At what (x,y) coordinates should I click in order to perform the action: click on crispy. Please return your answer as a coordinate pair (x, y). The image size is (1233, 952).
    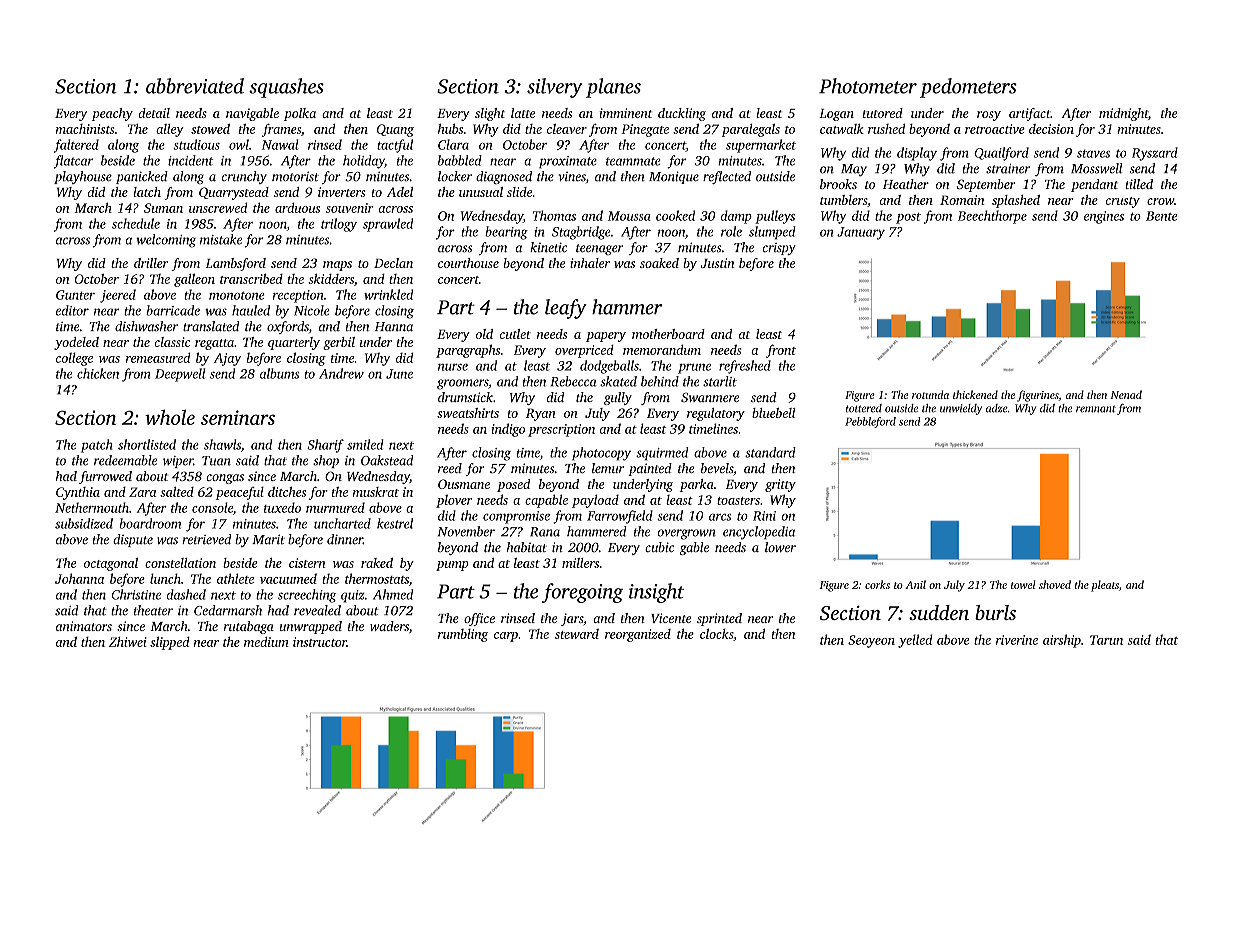
    Looking at the image, I should click on (779, 249).
